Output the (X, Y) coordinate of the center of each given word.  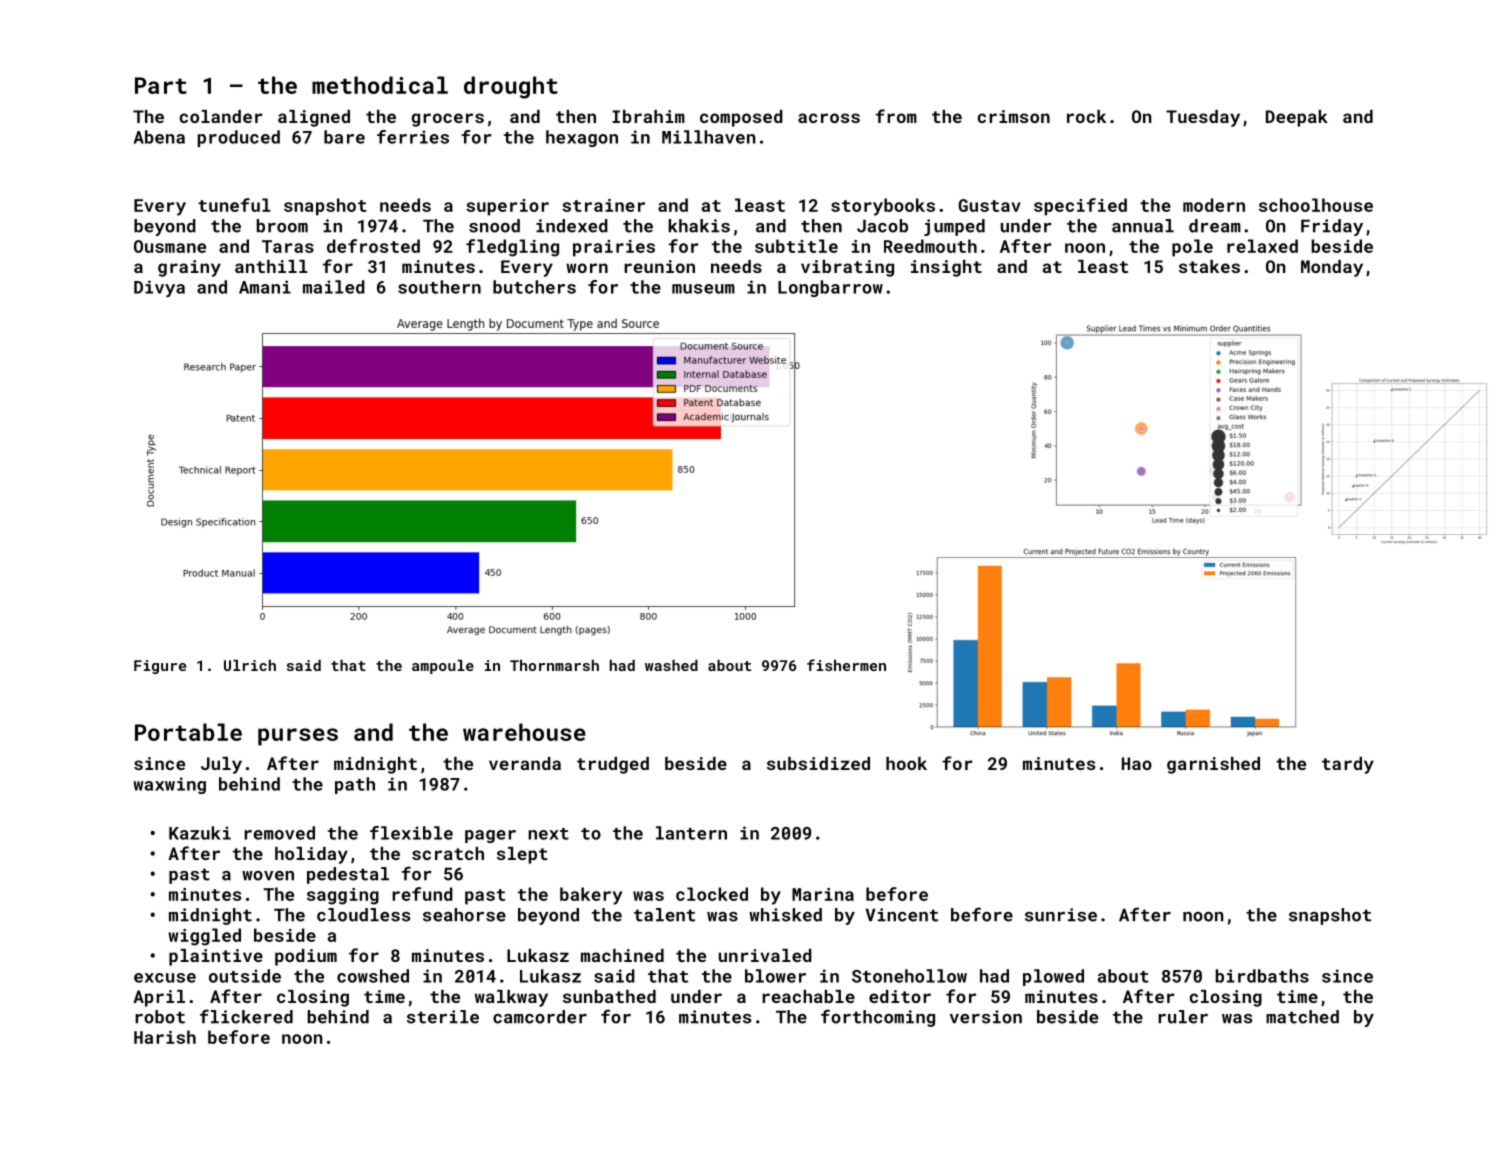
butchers (534, 287)
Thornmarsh (554, 665)
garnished (1213, 765)
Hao (1137, 763)
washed (671, 665)
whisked (785, 915)
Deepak (1297, 118)
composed (741, 118)
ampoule (443, 667)
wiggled (204, 937)
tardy (1348, 765)
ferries (413, 137)
